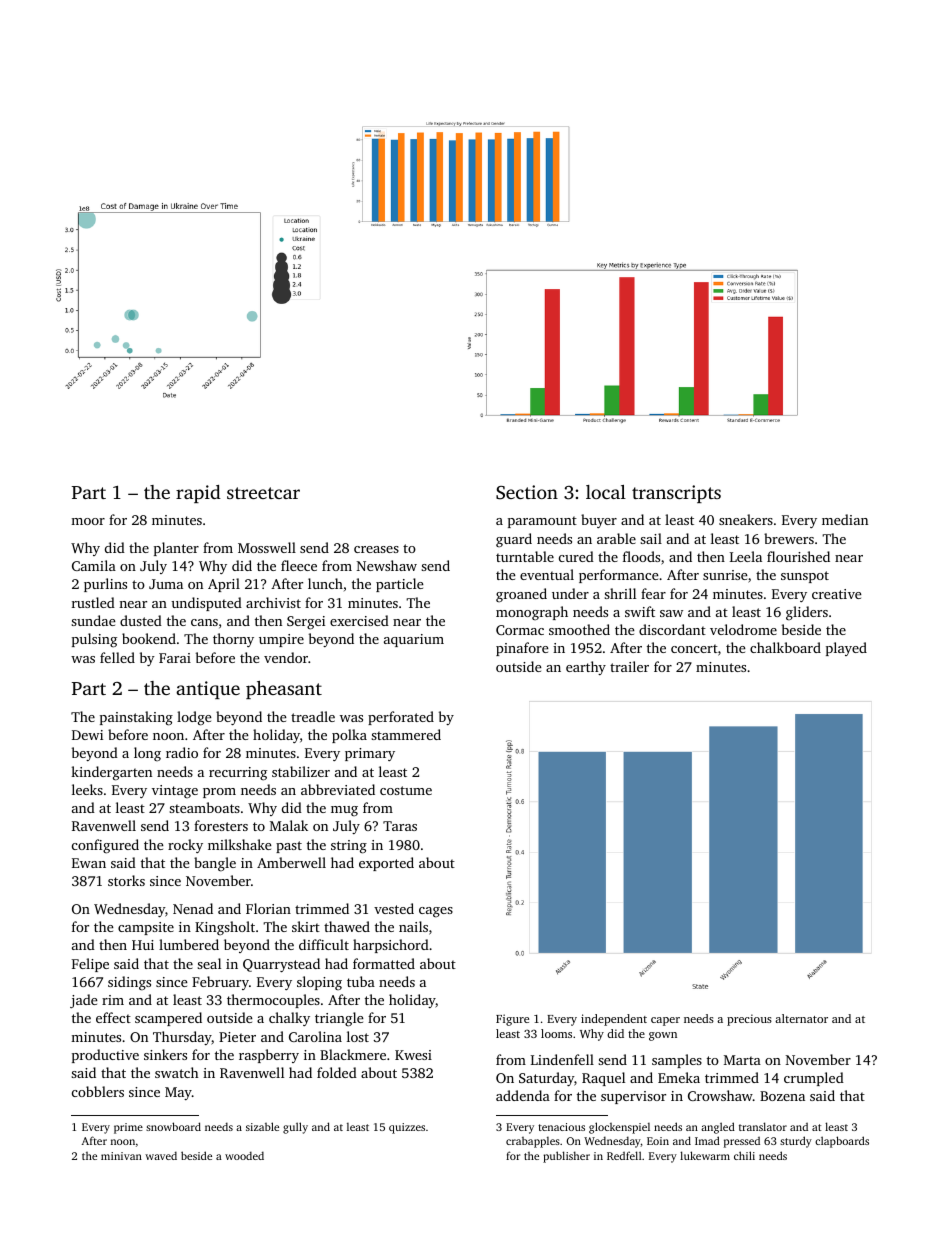 This document has width=952, height=1233. I want to click on Section, so click(527, 492).
